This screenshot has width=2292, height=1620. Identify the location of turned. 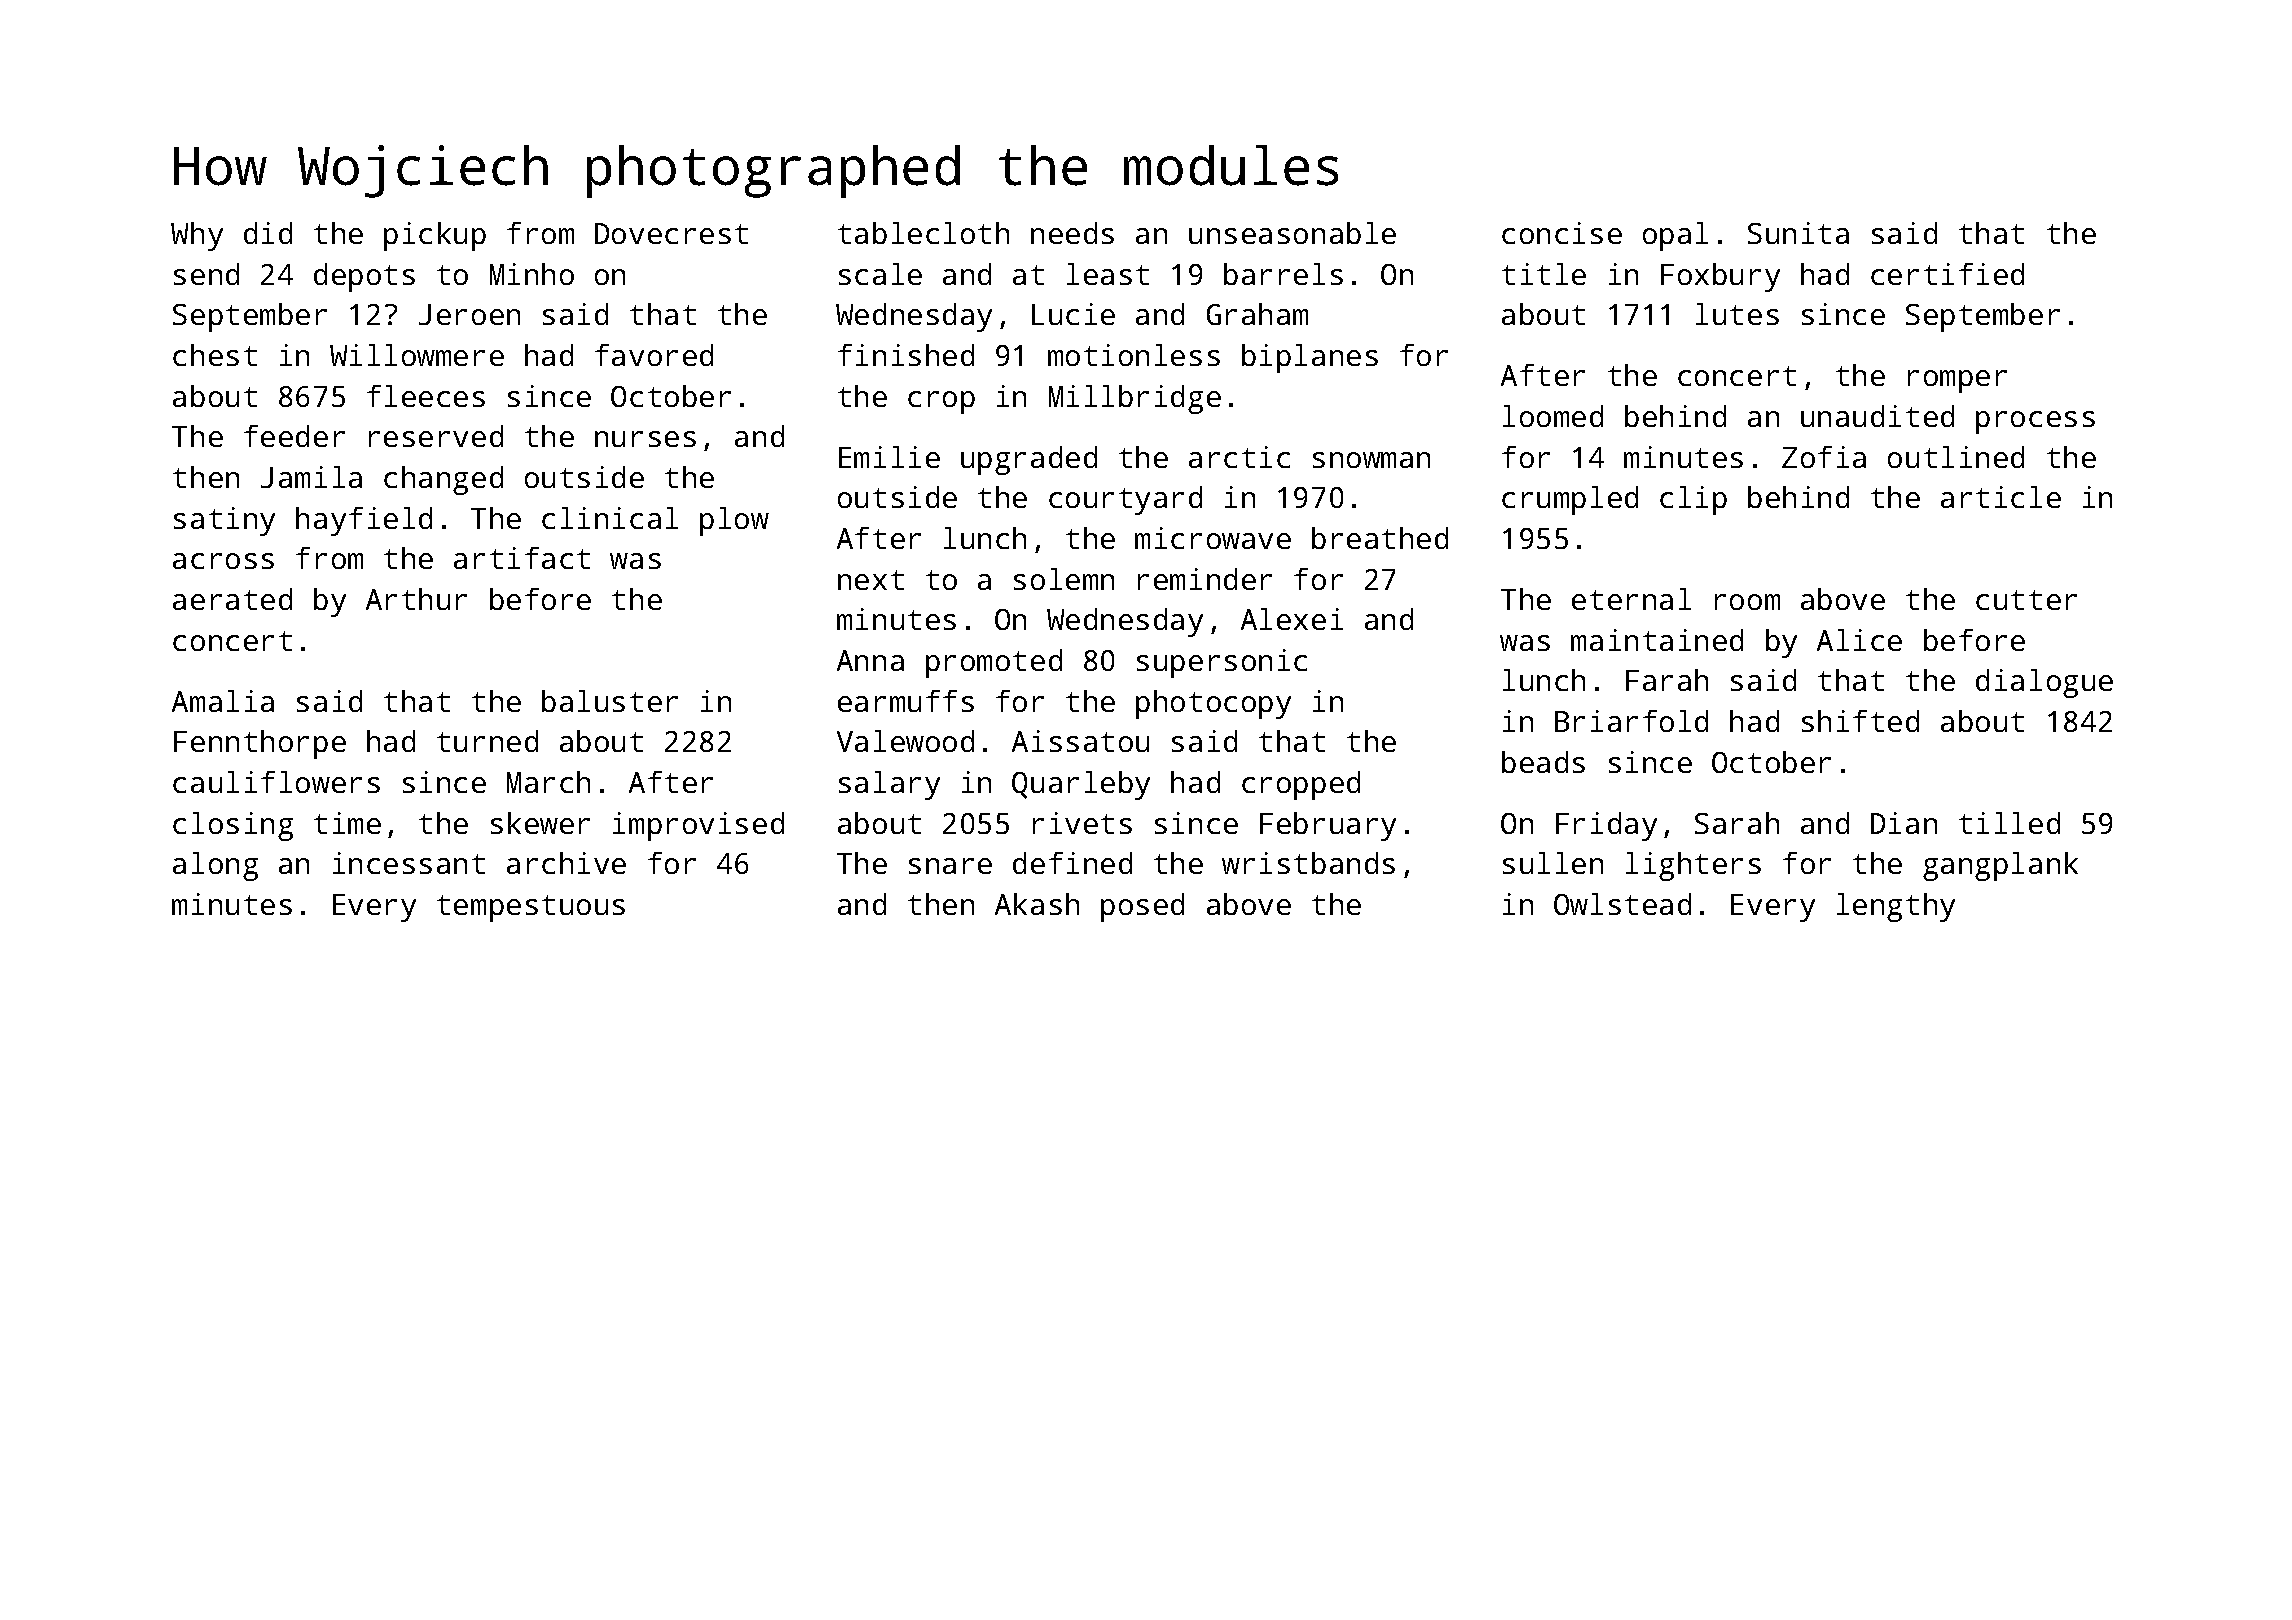
(487, 741).
